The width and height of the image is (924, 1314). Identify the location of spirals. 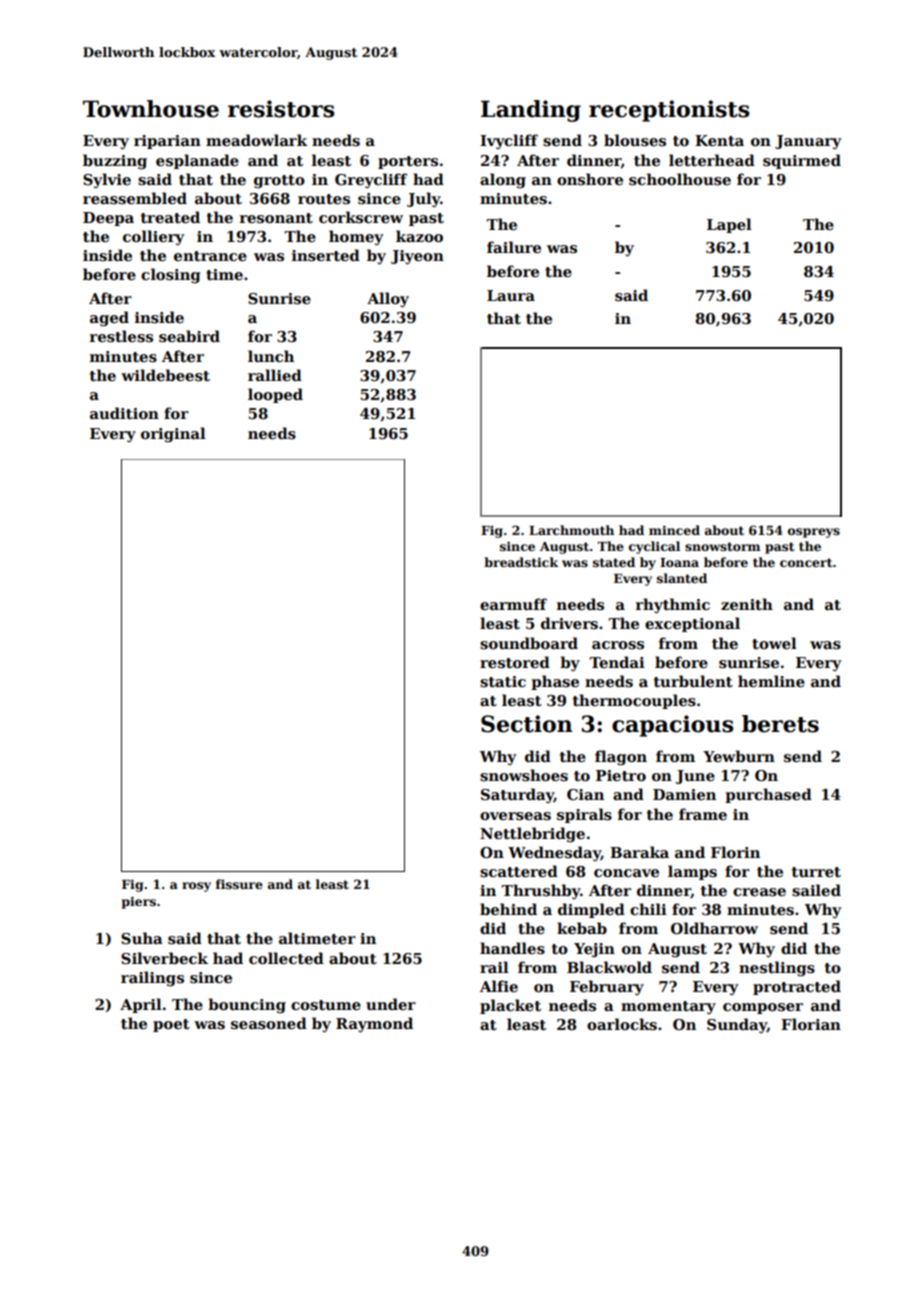
(584, 815).
